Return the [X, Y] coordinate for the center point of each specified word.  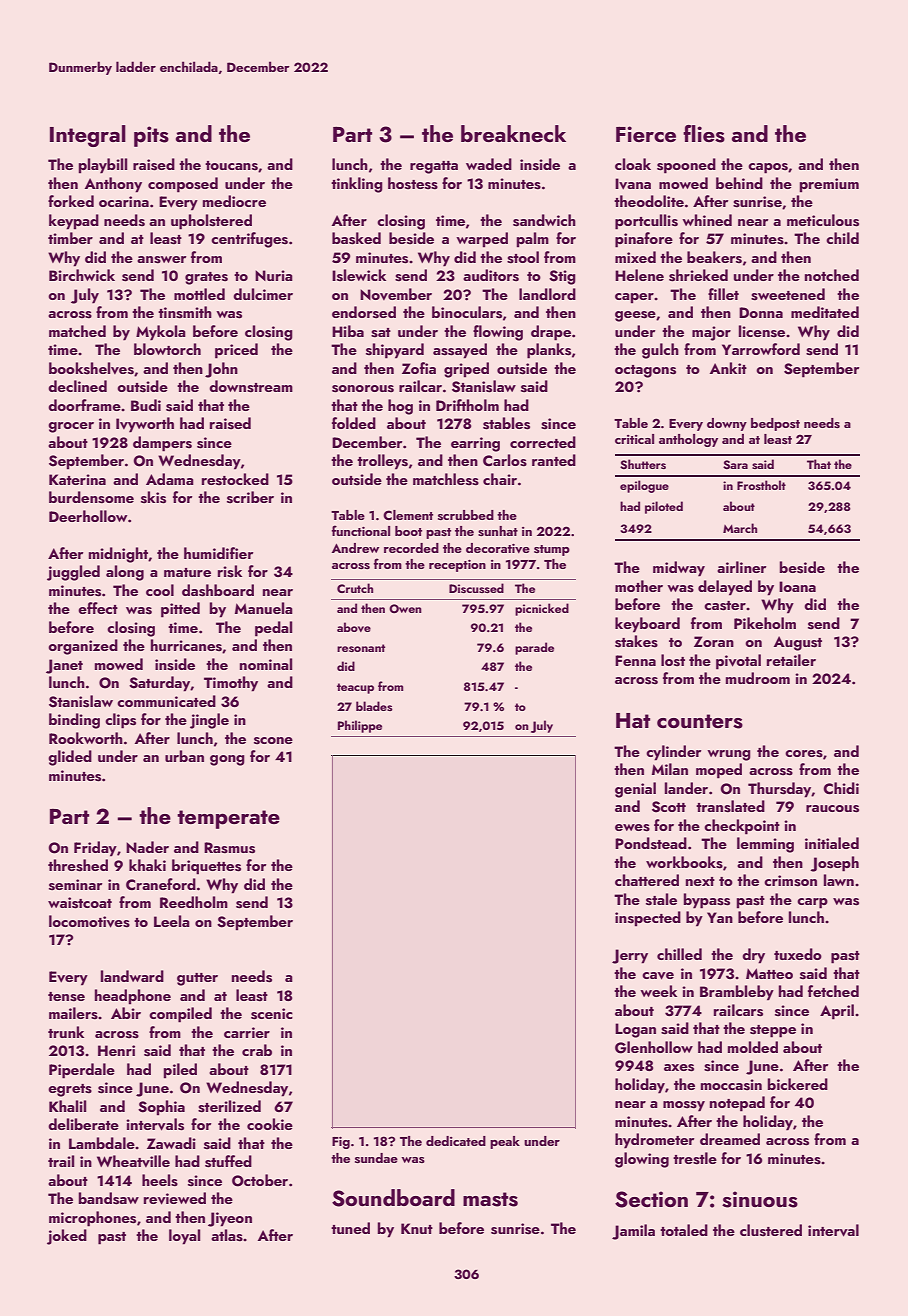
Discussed [476, 588]
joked [67, 1237]
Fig [341, 1143]
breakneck [513, 133]
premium [829, 185]
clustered [771, 1230]
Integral [88, 136]
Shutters [643, 464]
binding [74, 721]
